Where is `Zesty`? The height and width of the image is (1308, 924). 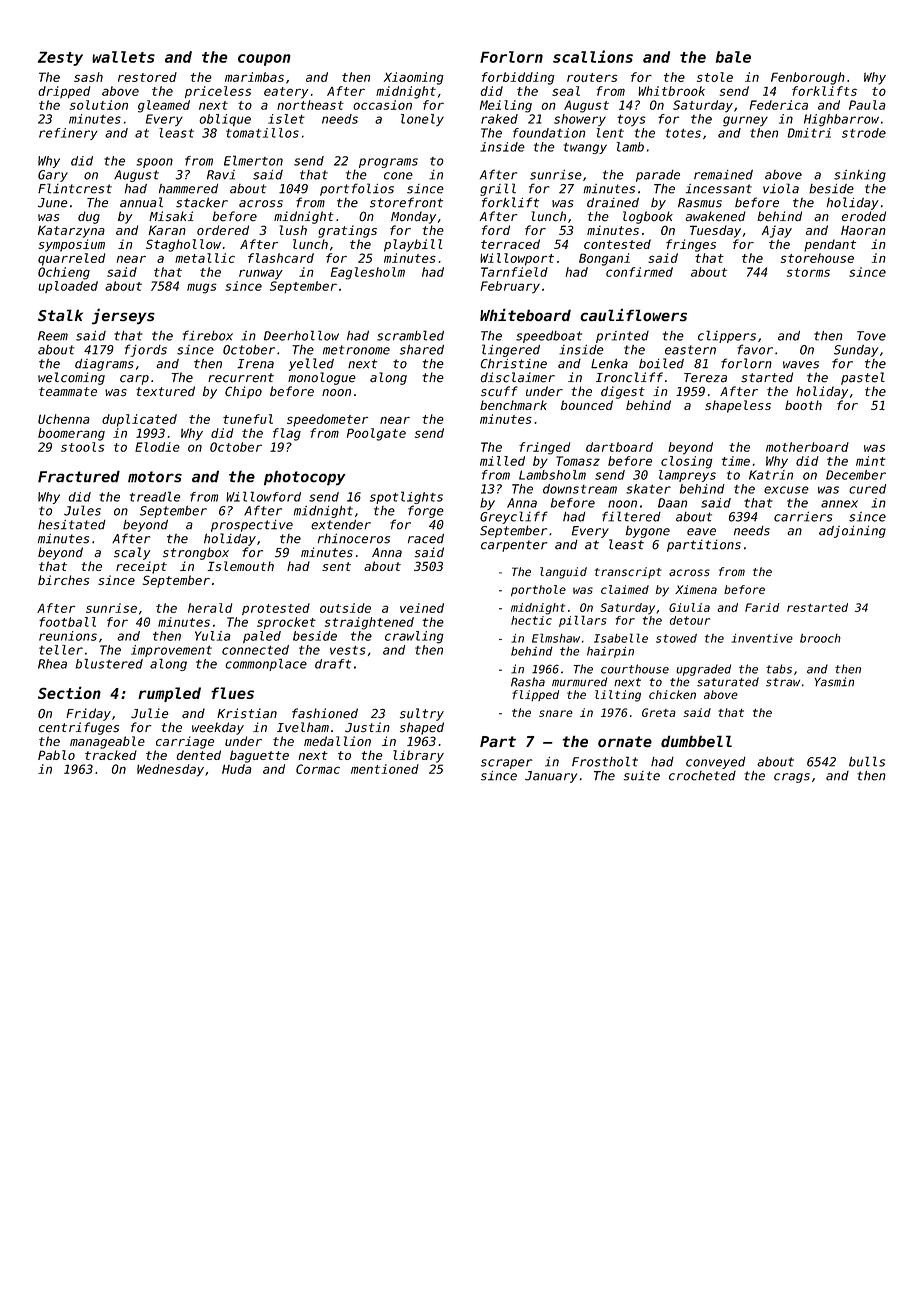
Zesty is located at coordinates (60, 58).
